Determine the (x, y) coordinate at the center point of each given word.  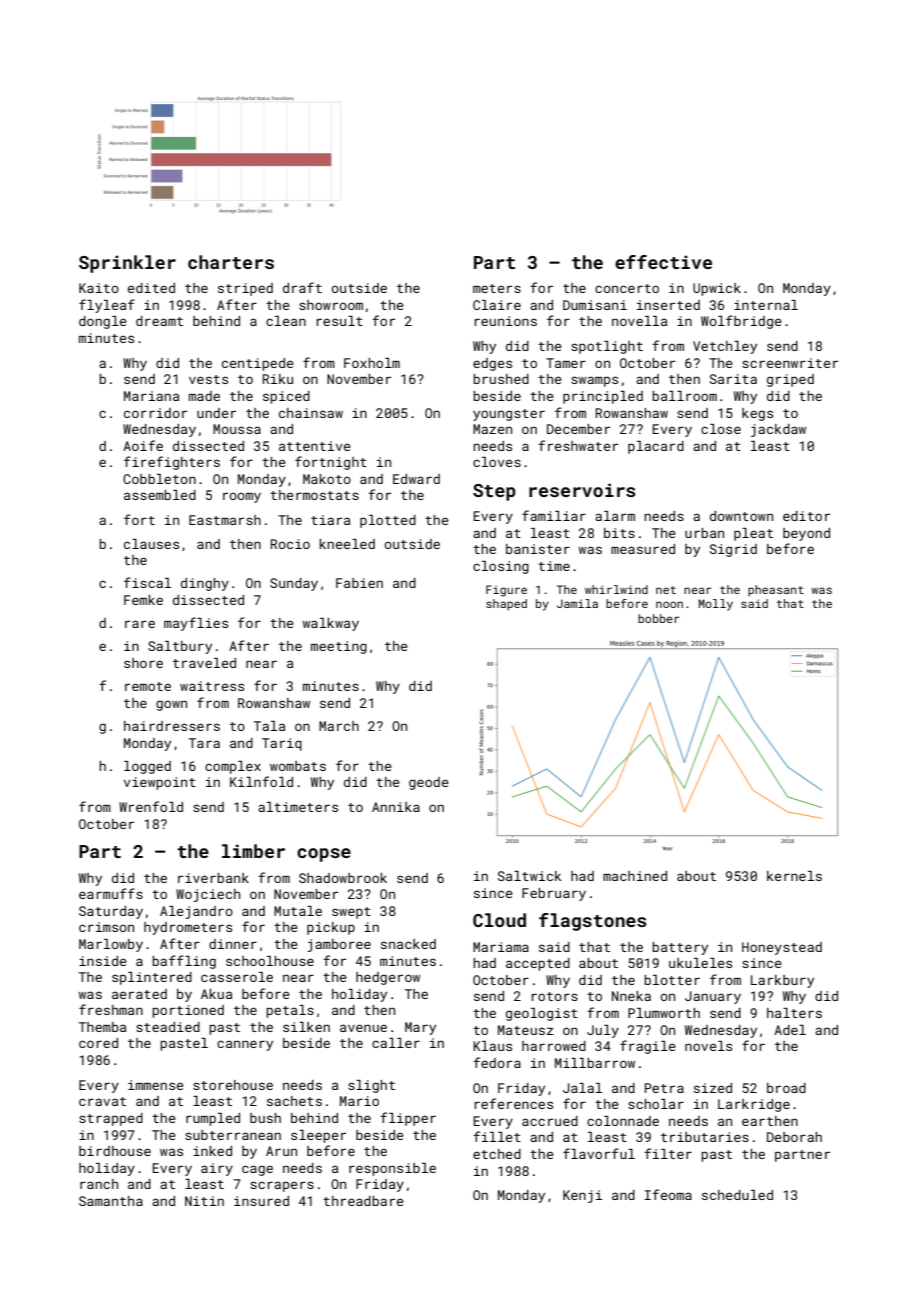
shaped (506, 605)
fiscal (147, 582)
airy (217, 1169)
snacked (408, 944)
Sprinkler (127, 264)
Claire (497, 305)
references (514, 1103)
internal (766, 305)
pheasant (776, 591)
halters (794, 1013)
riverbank (213, 878)
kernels (794, 876)
